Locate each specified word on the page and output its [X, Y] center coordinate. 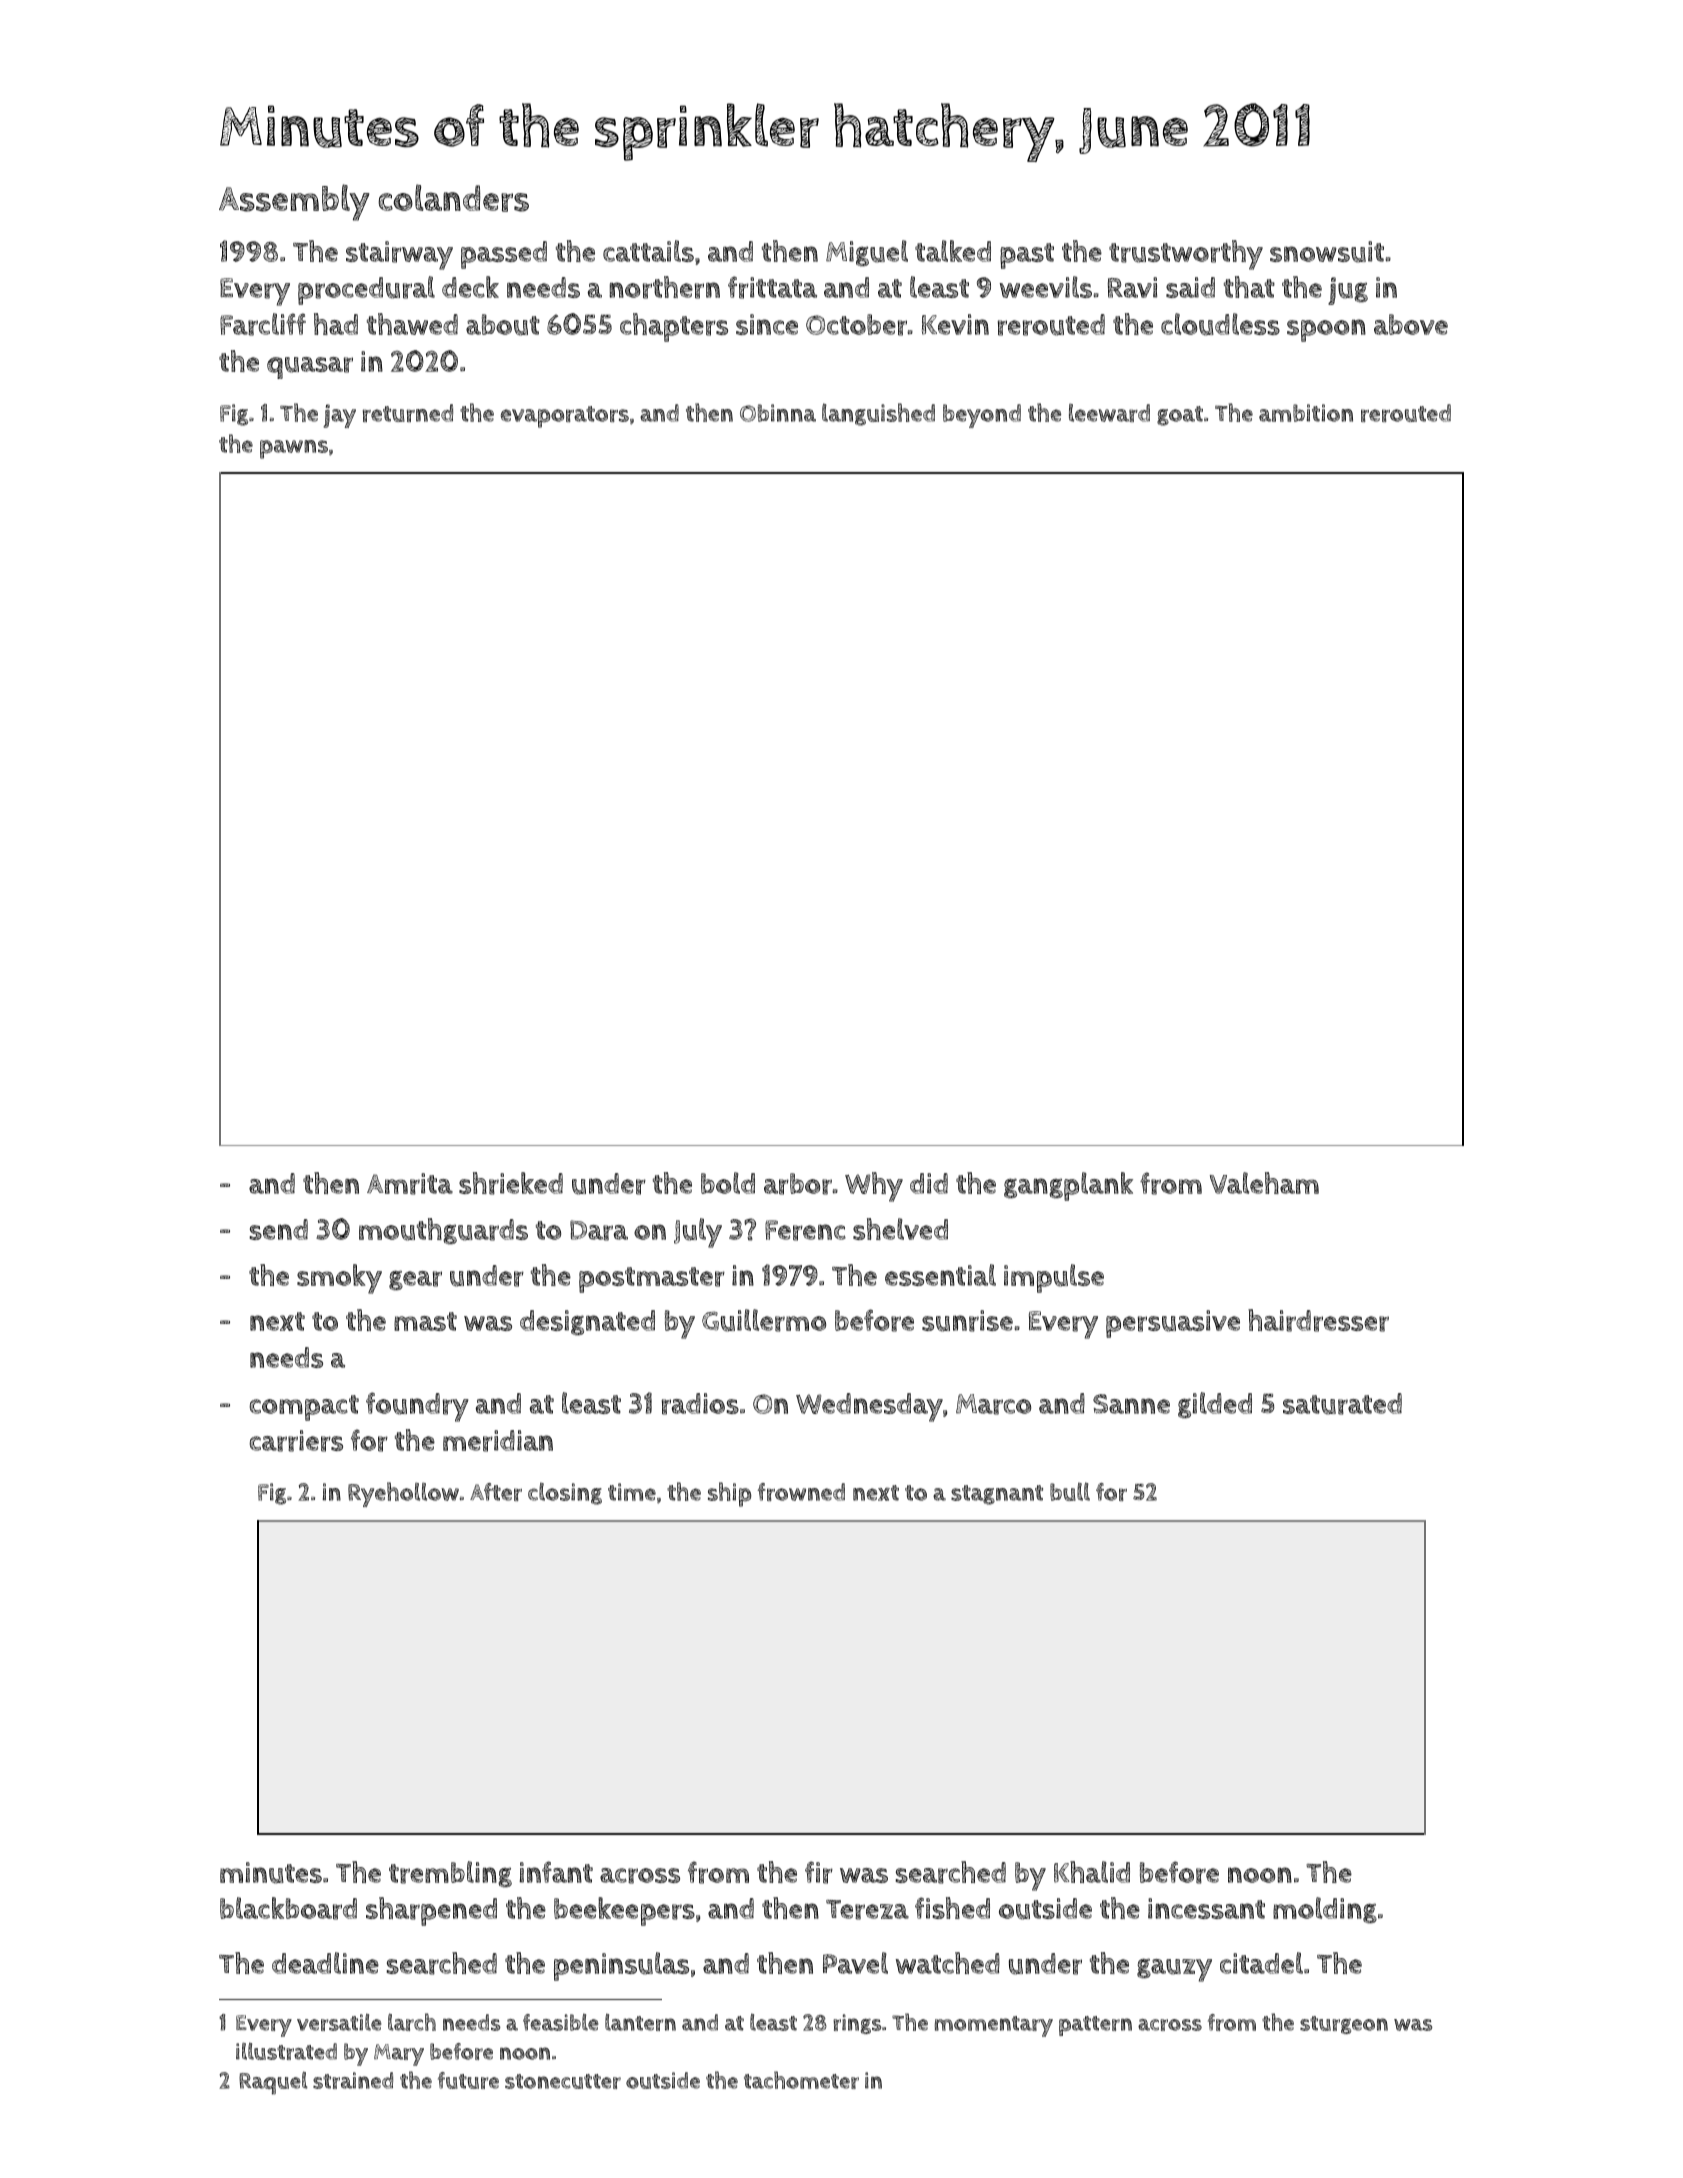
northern [665, 287]
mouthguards [443, 1231]
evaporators [565, 417]
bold [728, 1183]
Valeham [1264, 1183]
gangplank [1068, 1186]
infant [556, 1872]
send [279, 1229]
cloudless [1220, 324]
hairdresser [1318, 1320]
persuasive [1173, 1324]
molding [1325, 1910]
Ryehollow [403, 1494]
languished [878, 414]
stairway [399, 255]
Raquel [273, 2083]
